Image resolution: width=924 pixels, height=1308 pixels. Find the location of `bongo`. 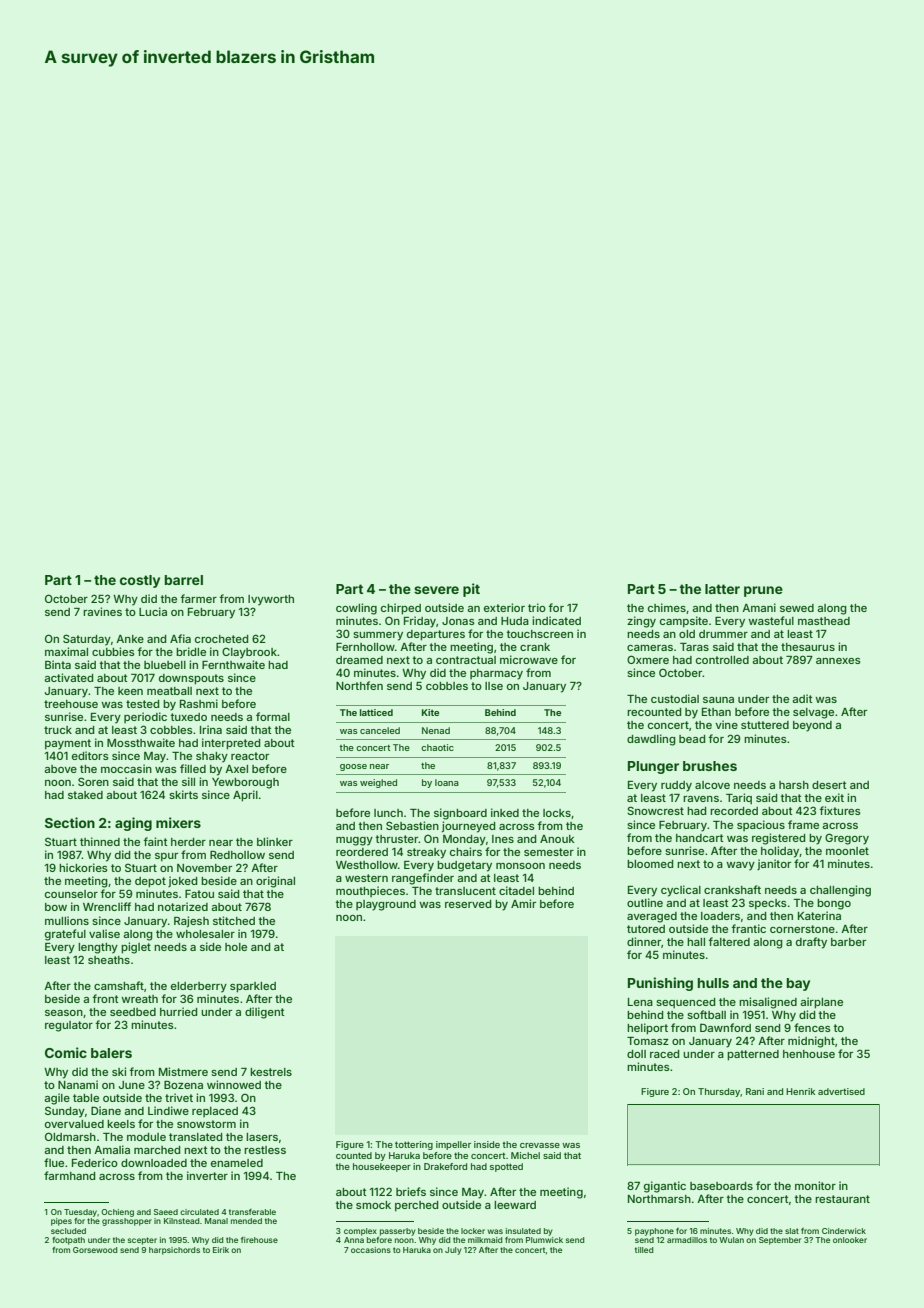

bongo is located at coordinates (834, 904).
